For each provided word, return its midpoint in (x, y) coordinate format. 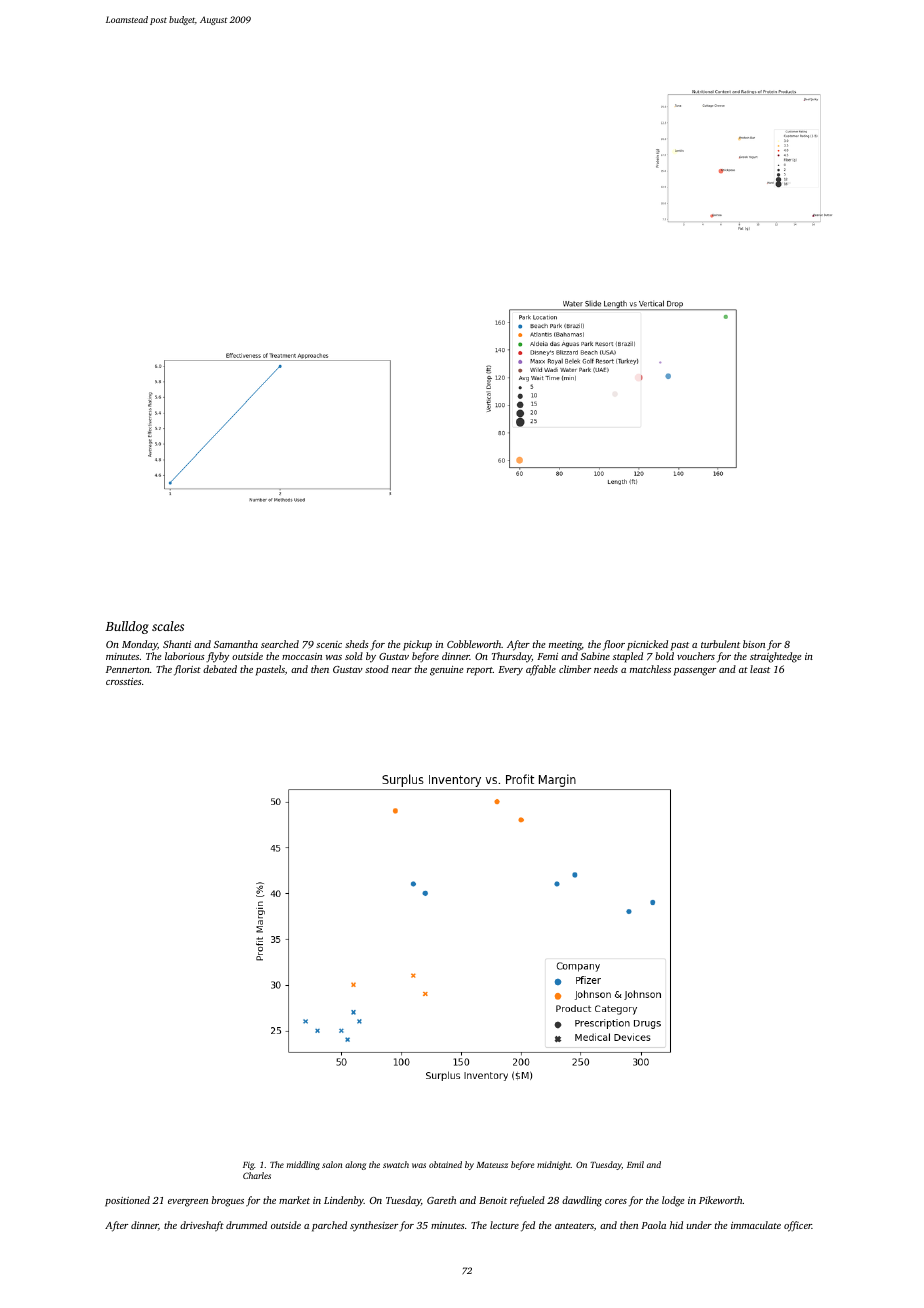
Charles (257, 1175)
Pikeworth (721, 1200)
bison (754, 644)
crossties (124, 681)
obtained (445, 1164)
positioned (127, 1201)
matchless (650, 669)
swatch (396, 1164)
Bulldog (127, 627)
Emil (635, 1164)
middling (303, 1165)
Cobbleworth (474, 644)
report (480, 671)
